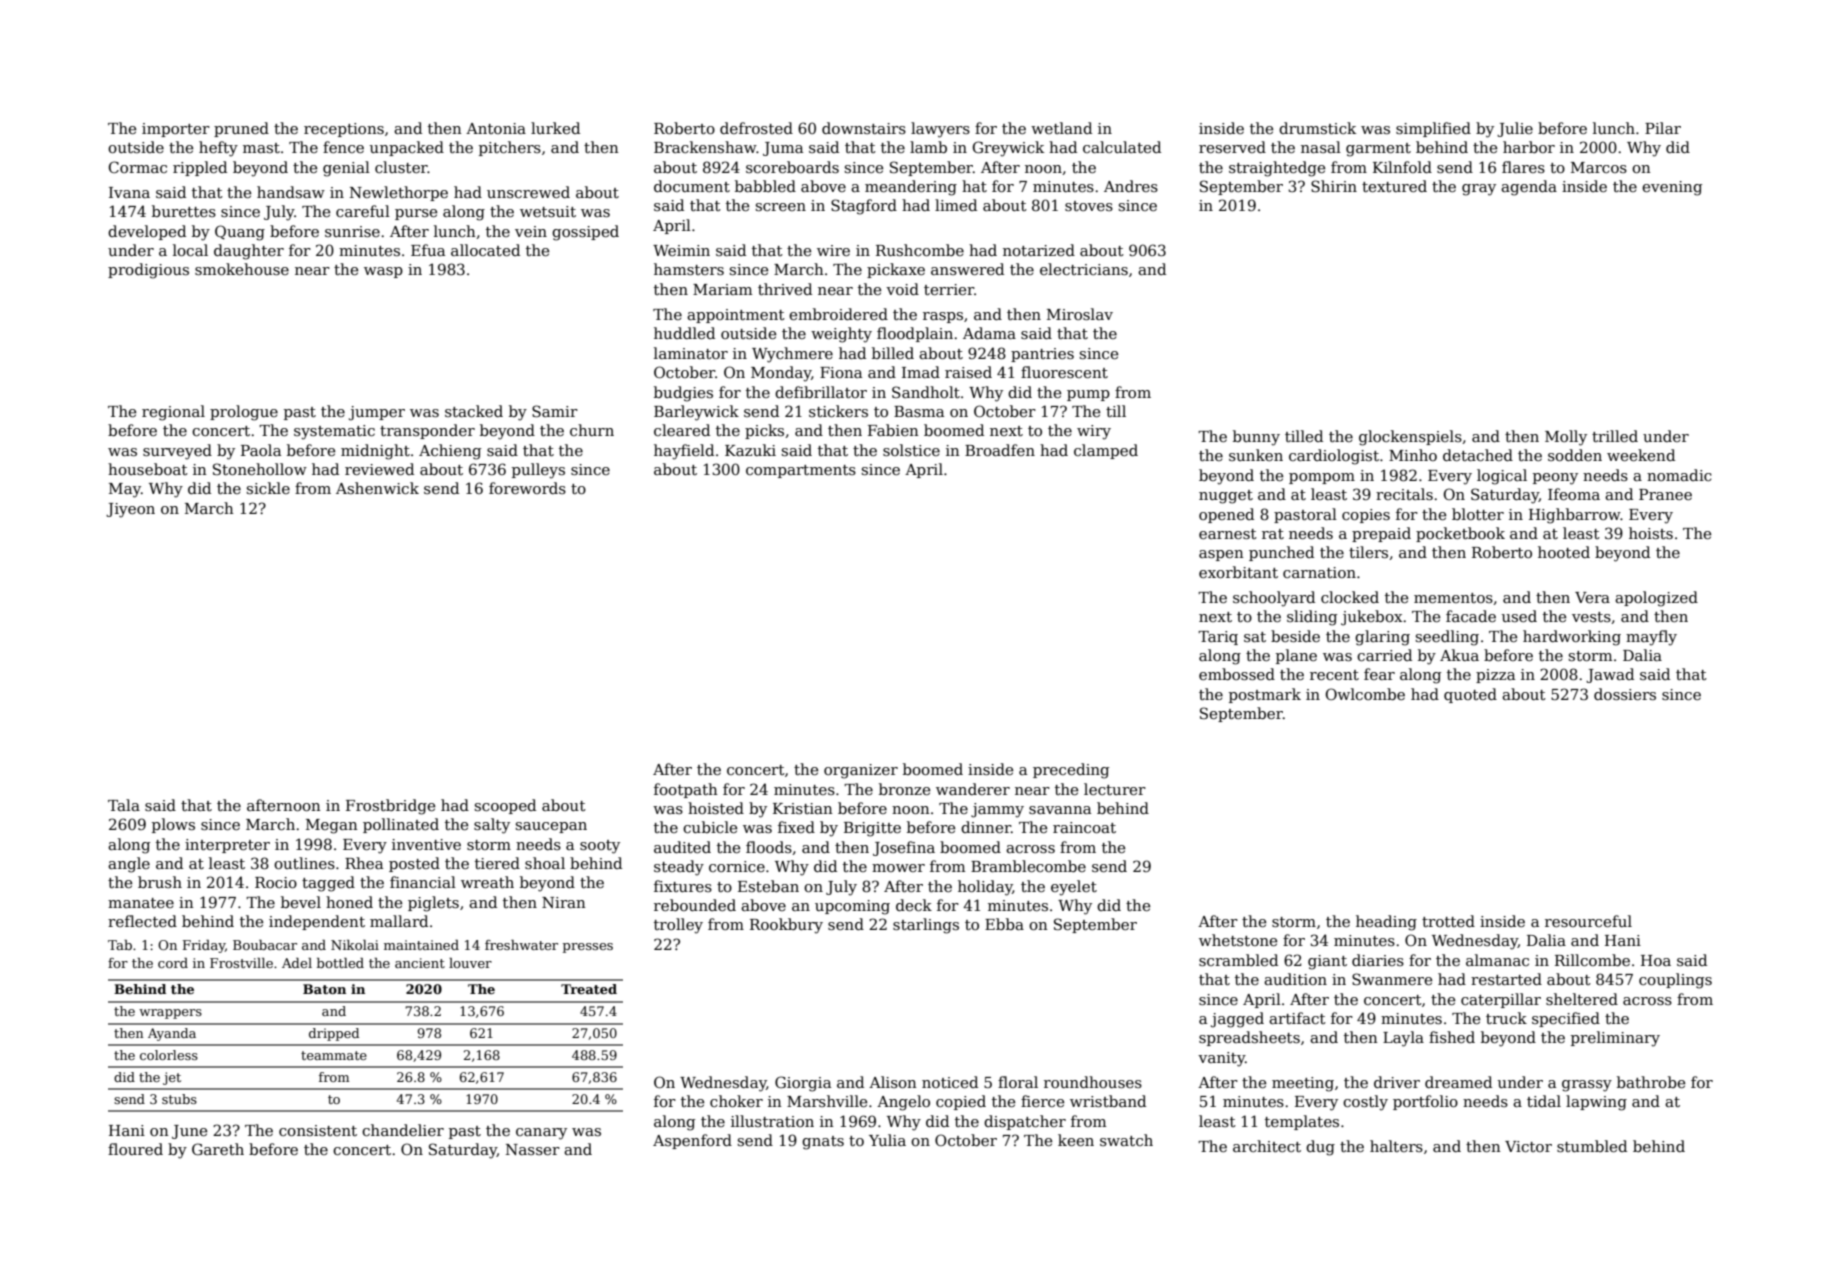 The height and width of the screenshot is (1288, 1822). What do you see at coordinates (1672, 188) in the screenshot?
I see `evening` at bounding box center [1672, 188].
